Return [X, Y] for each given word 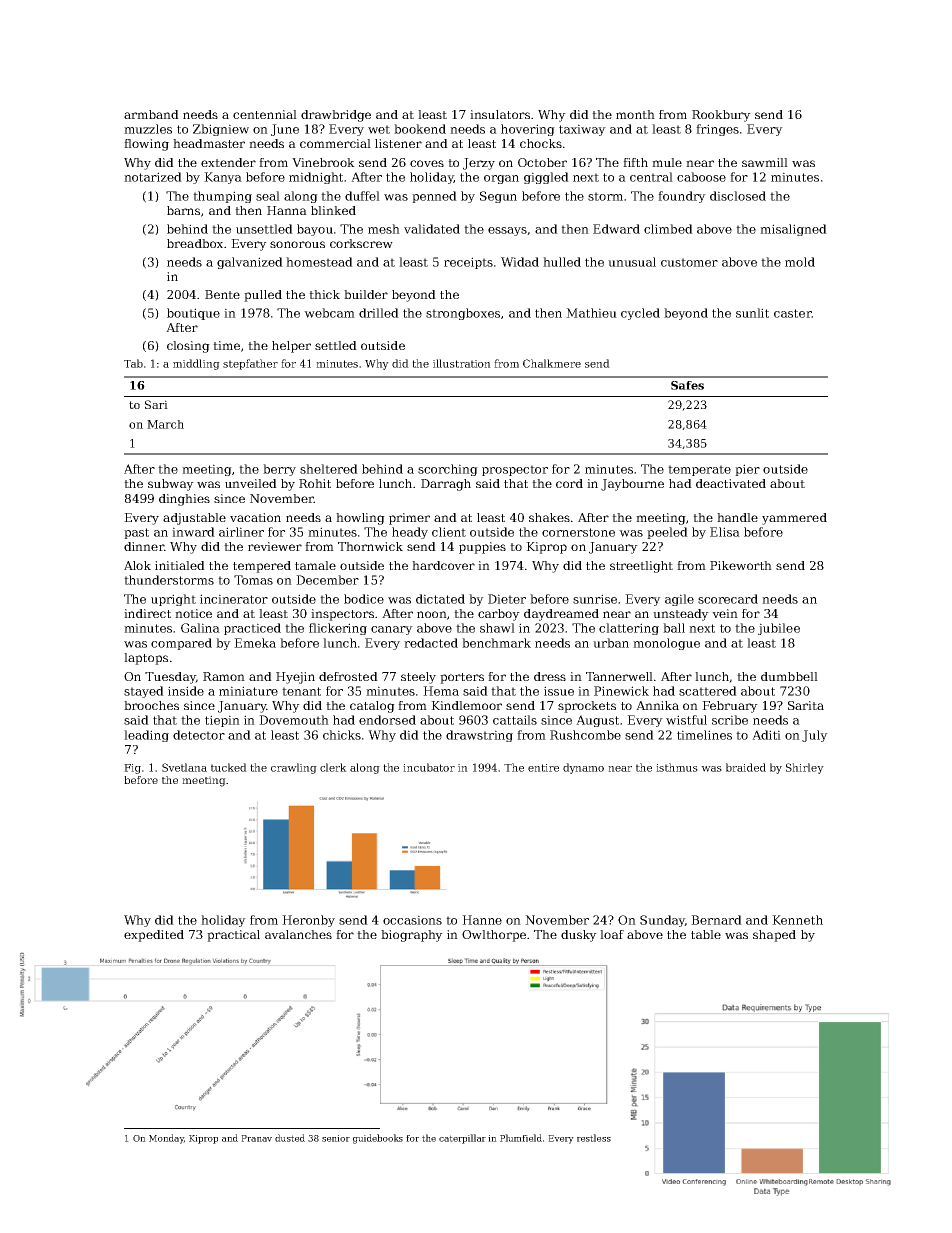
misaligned [793, 230]
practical [233, 936]
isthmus [677, 767]
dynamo [583, 768]
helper [291, 347]
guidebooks [378, 1139]
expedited [154, 936]
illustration [462, 363]
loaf [612, 934]
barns [183, 210]
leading [146, 736]
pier [747, 470]
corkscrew [361, 243]
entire [543, 768]
